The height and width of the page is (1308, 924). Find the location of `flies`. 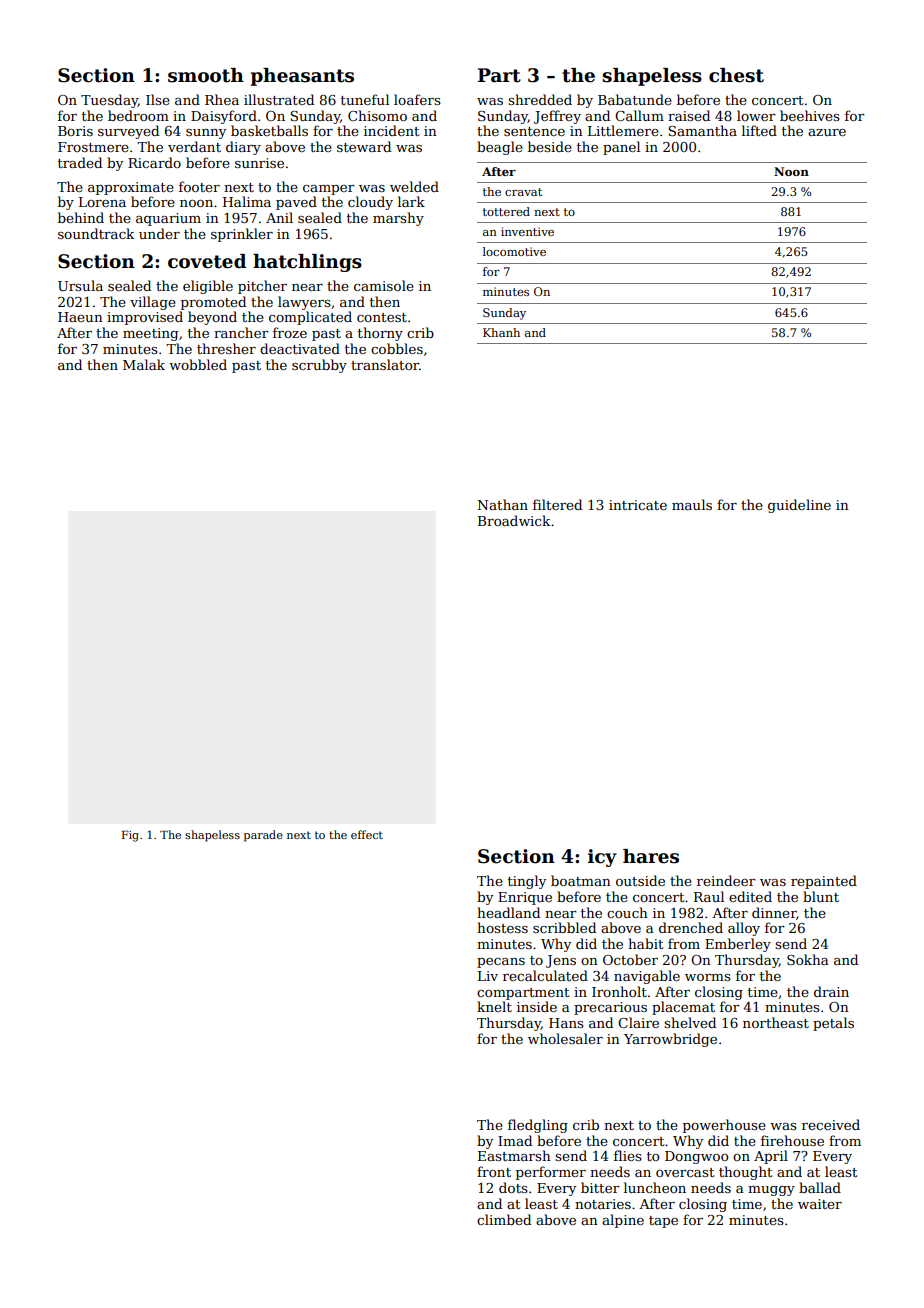

flies is located at coordinates (628, 1155).
